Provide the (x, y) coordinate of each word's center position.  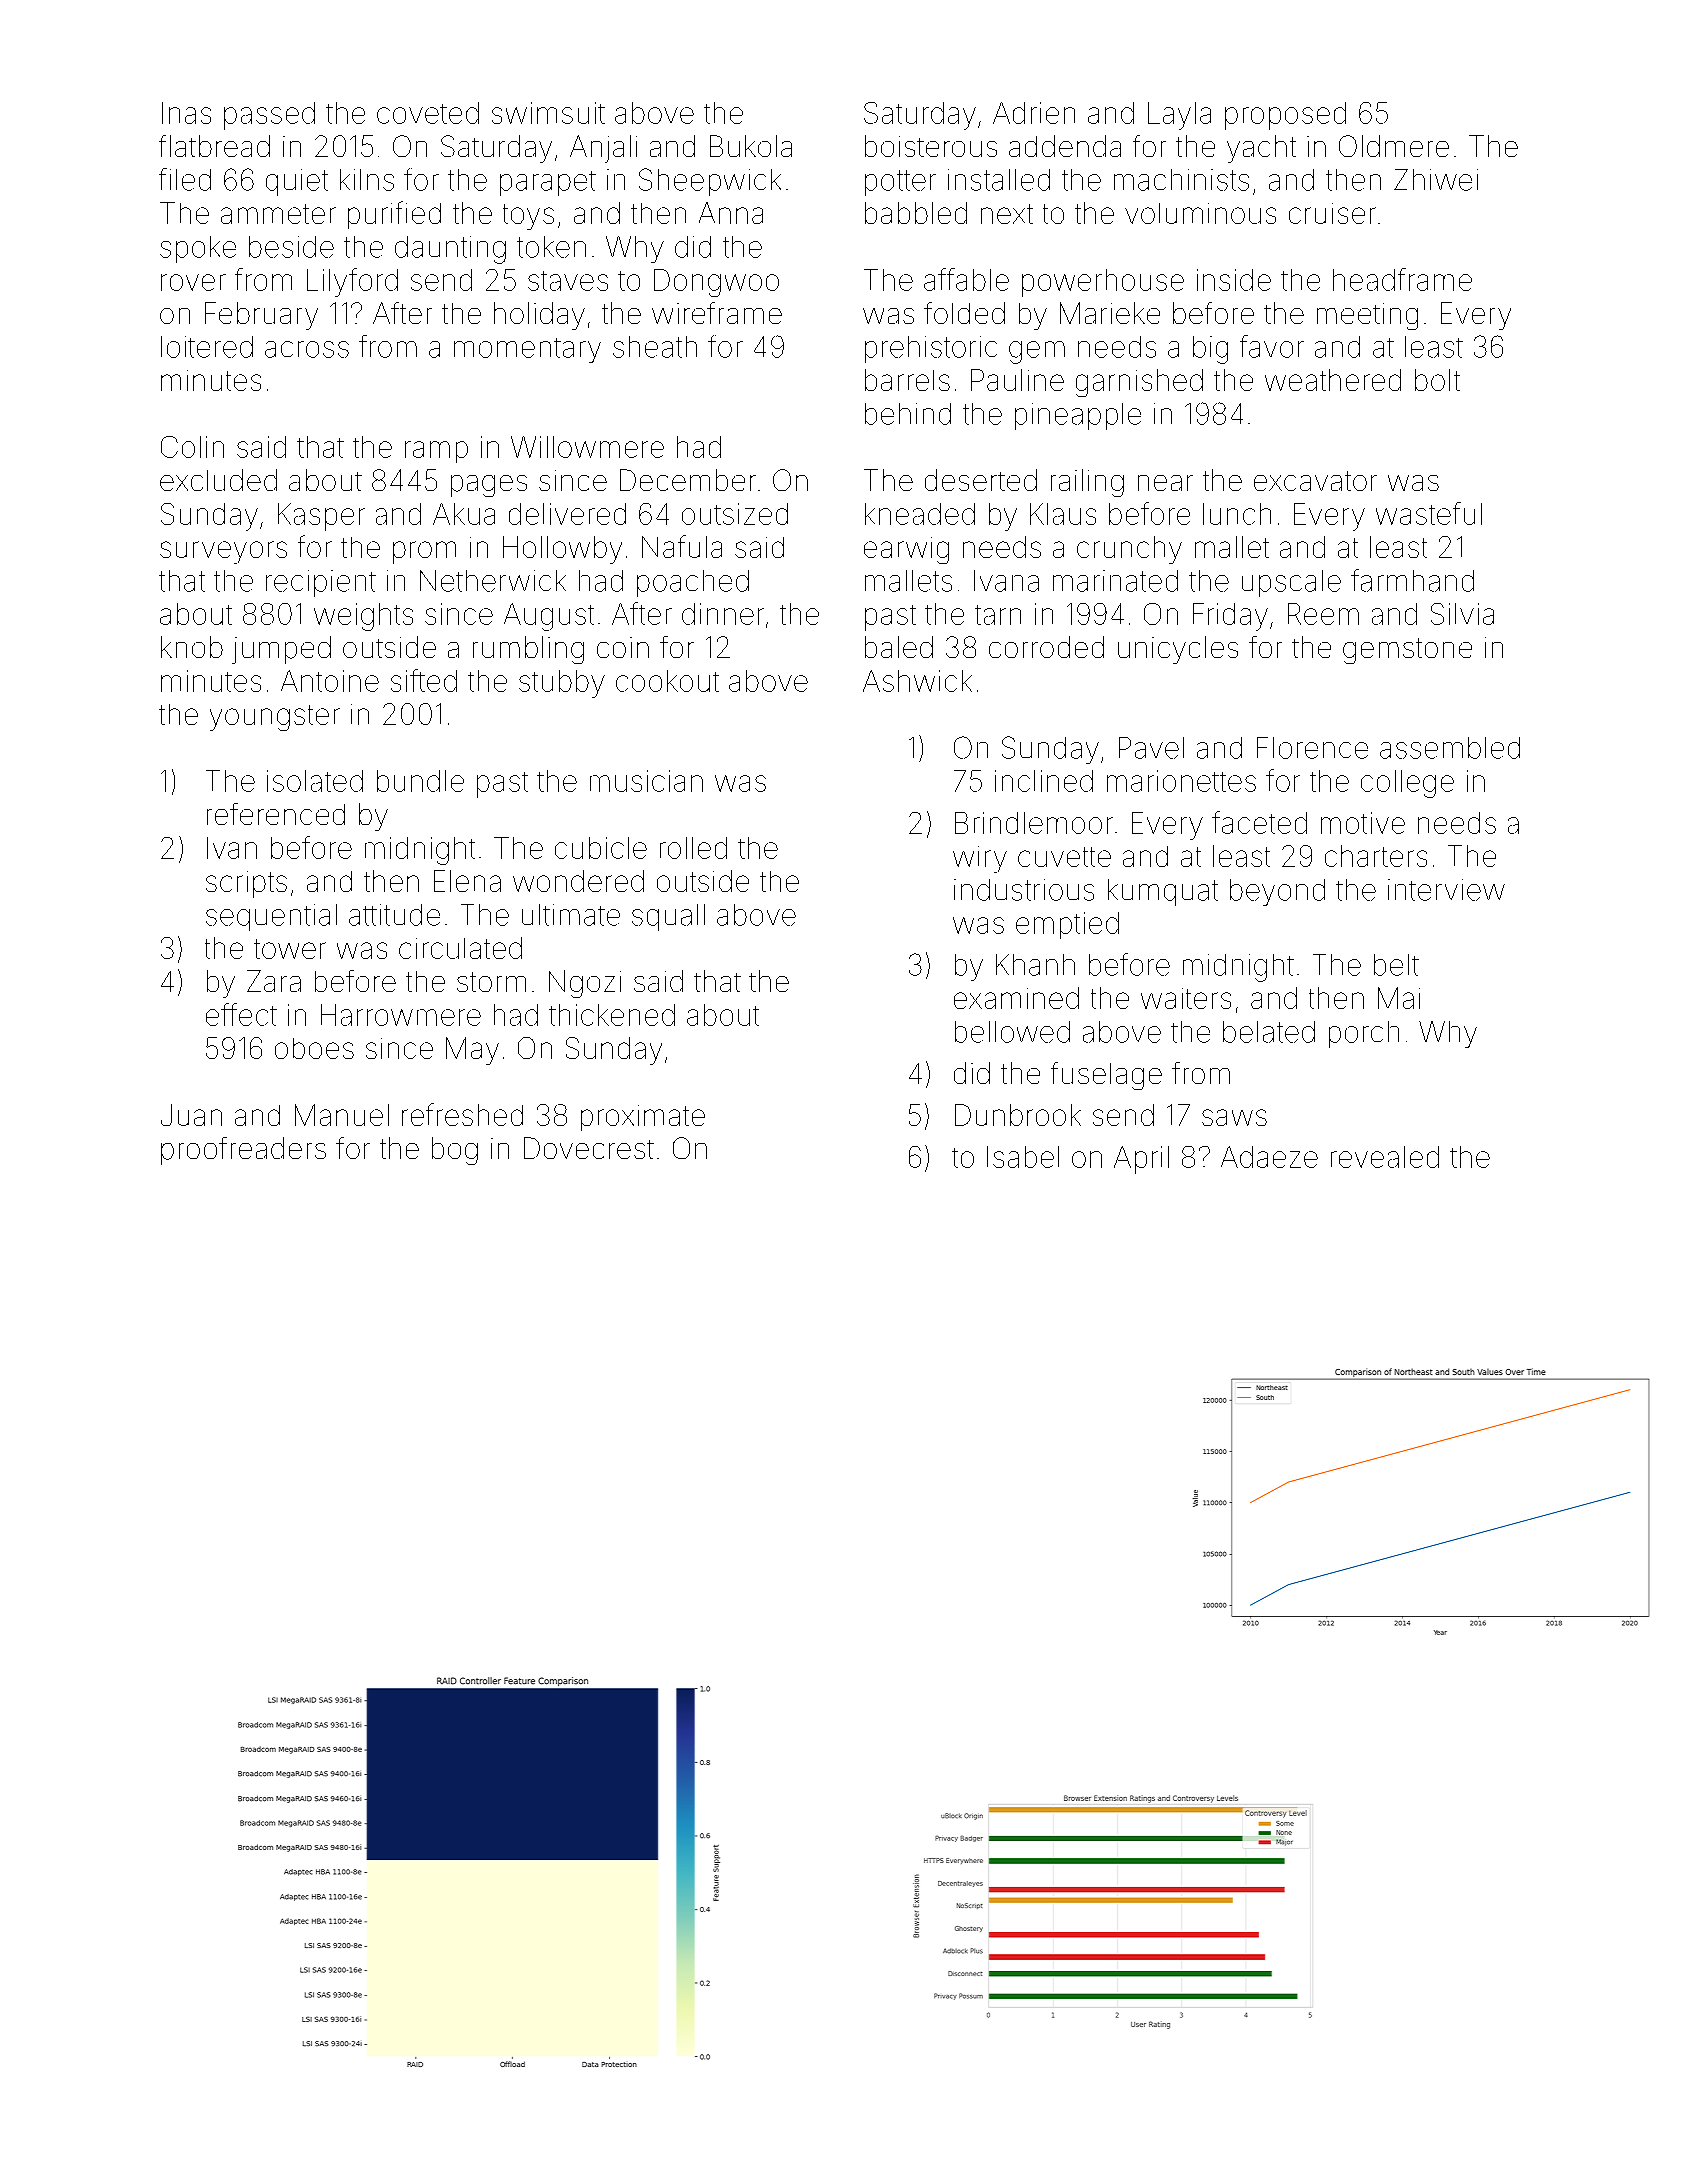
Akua (464, 514)
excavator (1315, 481)
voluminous (1200, 213)
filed (185, 179)
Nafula (682, 546)
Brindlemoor (1034, 823)
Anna (731, 213)
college (1407, 784)
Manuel (342, 1115)
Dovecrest (589, 1148)
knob (192, 647)
